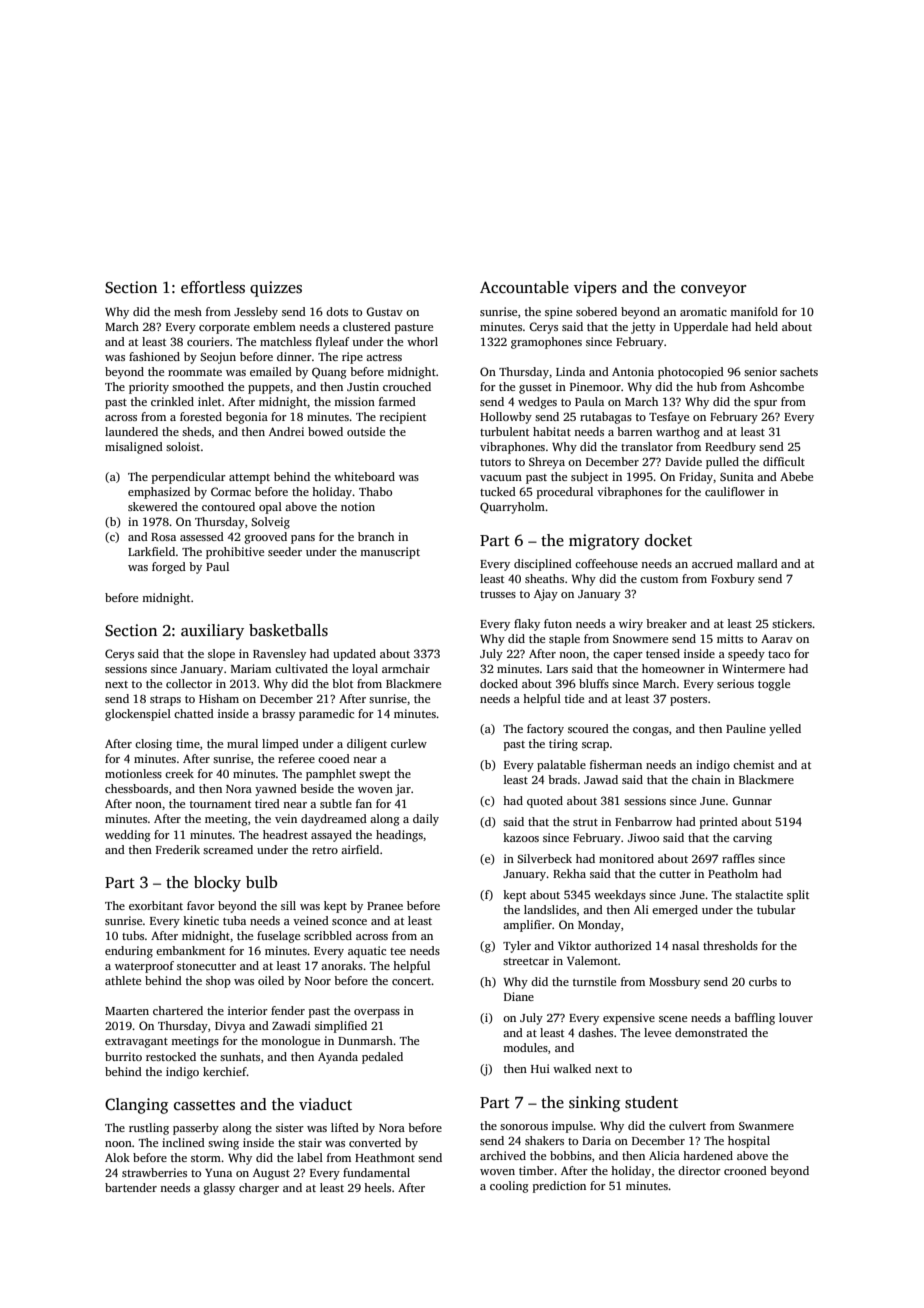  What do you see at coordinates (276, 289) in the screenshot?
I see `quizzes` at bounding box center [276, 289].
